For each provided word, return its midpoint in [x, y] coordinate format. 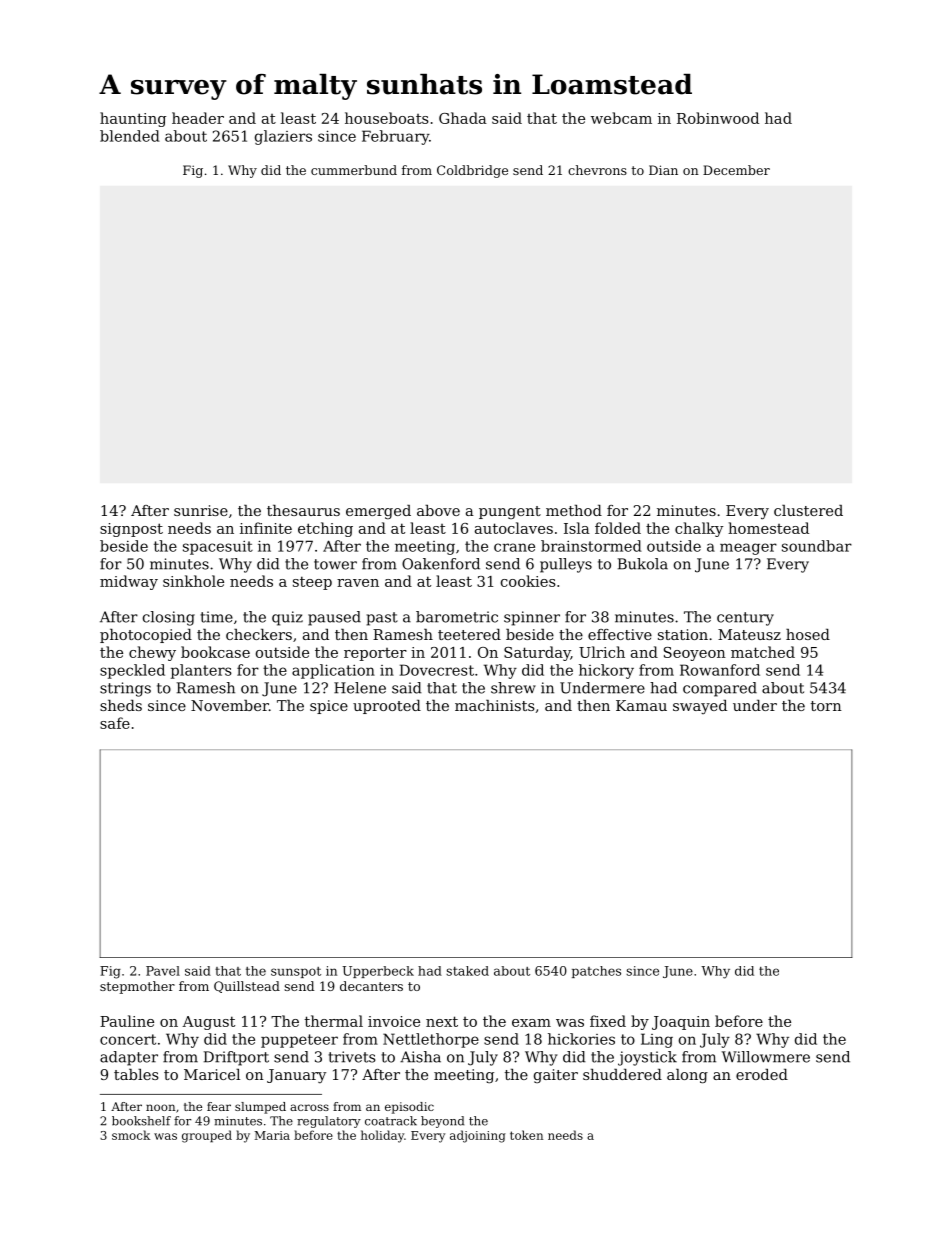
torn [826, 706]
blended [130, 136]
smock [131, 1135]
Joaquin [681, 1023]
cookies [528, 581]
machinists [495, 705]
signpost [131, 530]
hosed [808, 634]
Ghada [463, 118]
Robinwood [718, 118]
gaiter [556, 1076]
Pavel [163, 971]
